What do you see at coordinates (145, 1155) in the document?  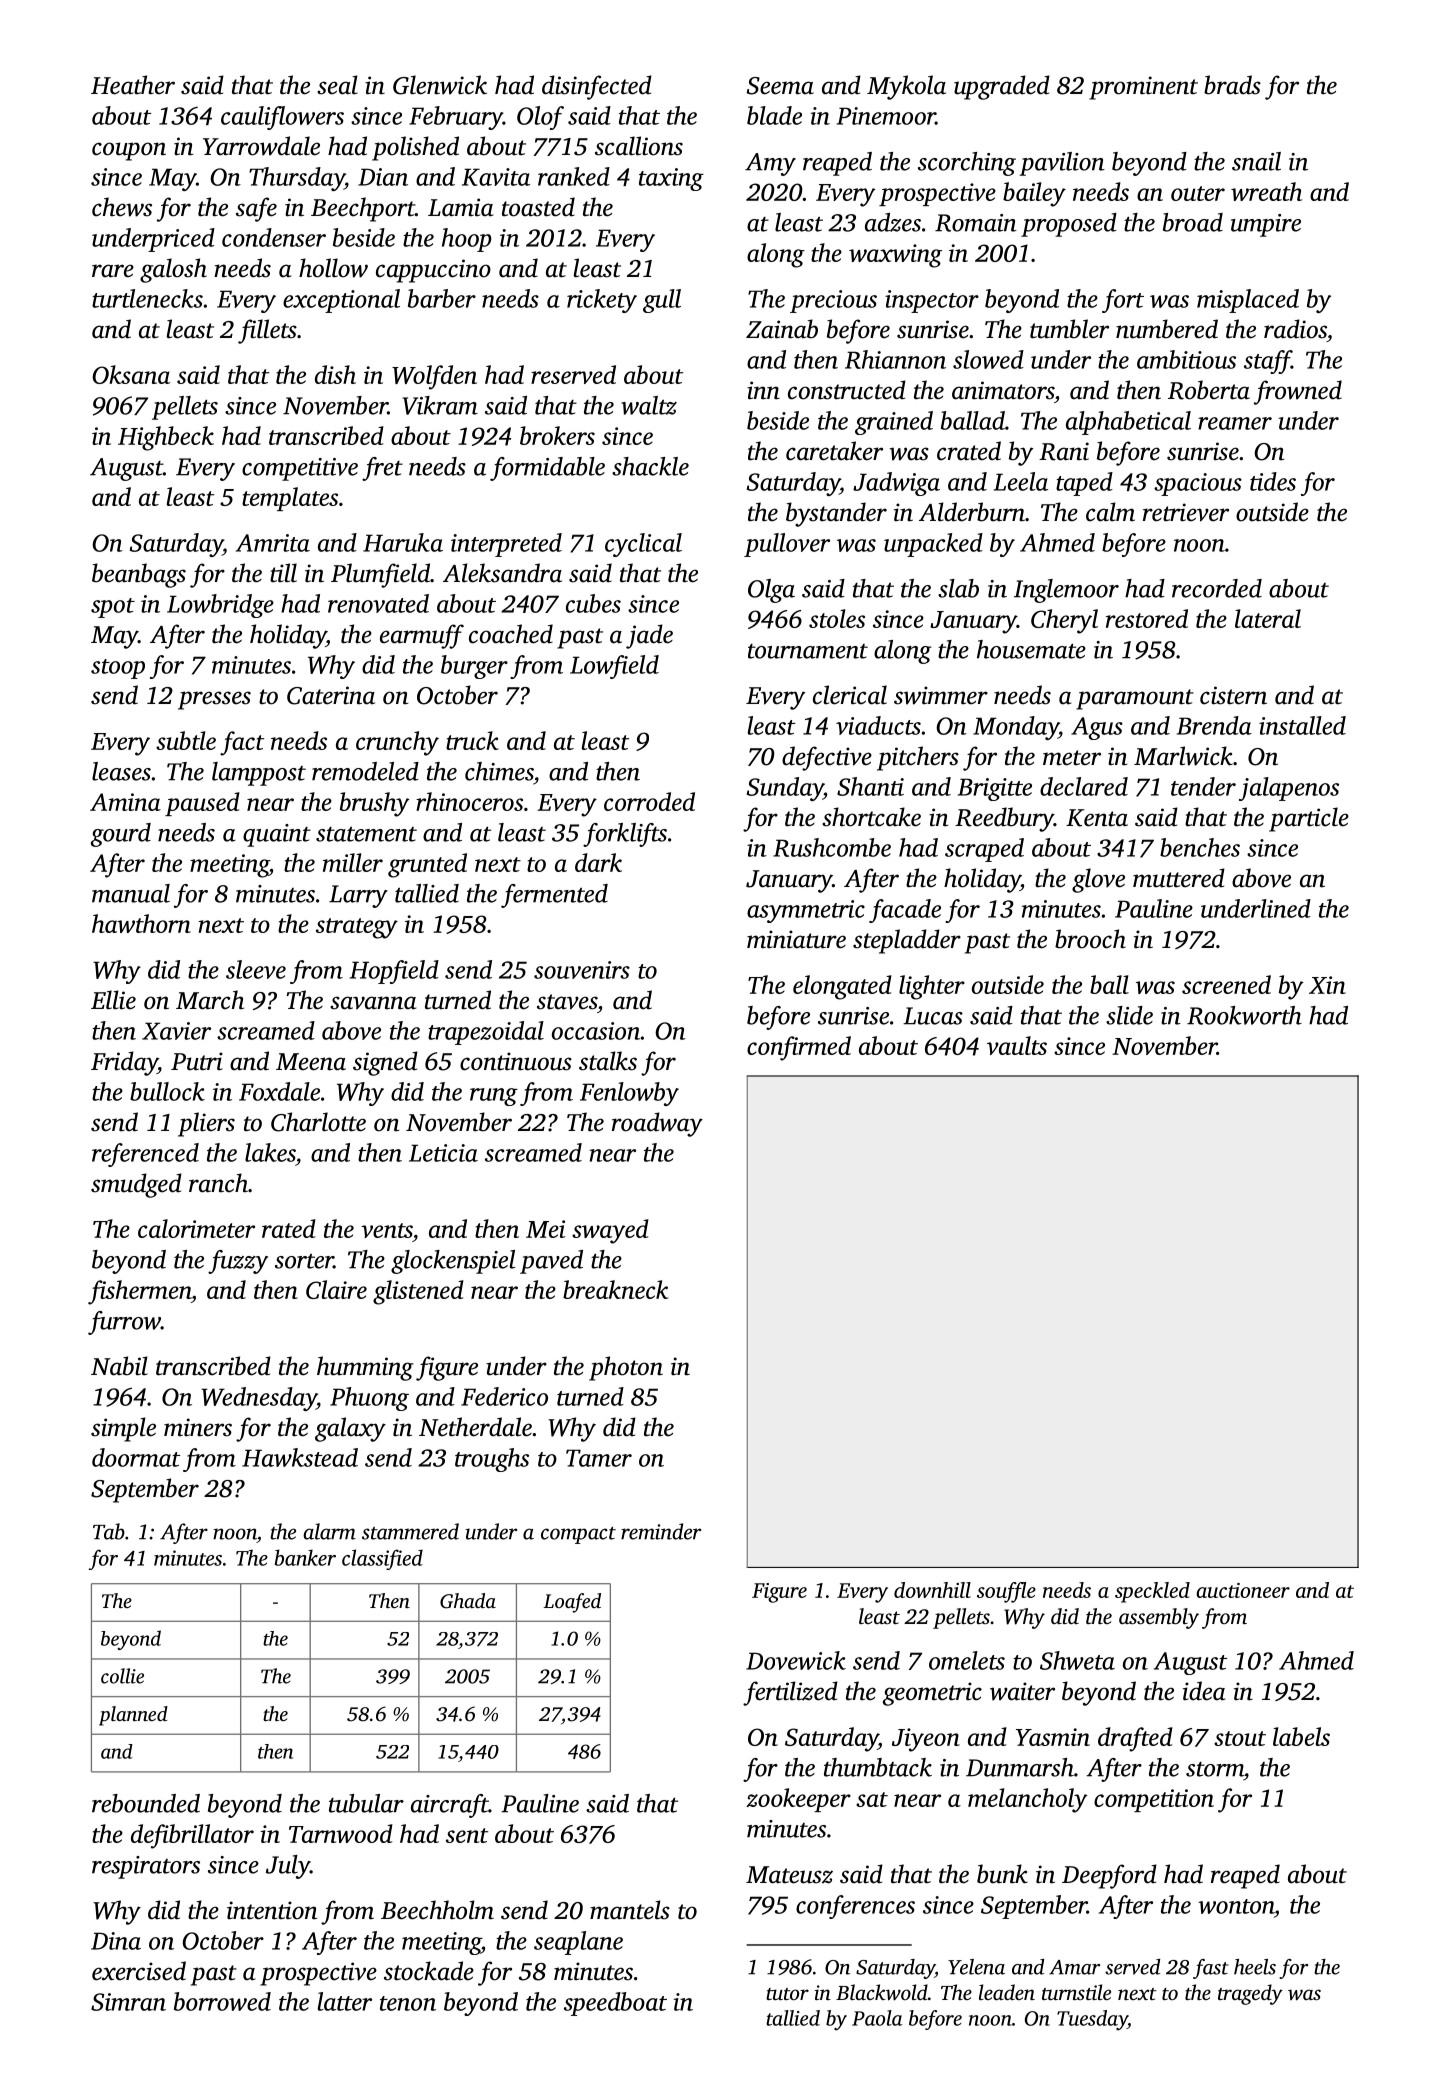 I see `referenced` at bounding box center [145, 1155].
